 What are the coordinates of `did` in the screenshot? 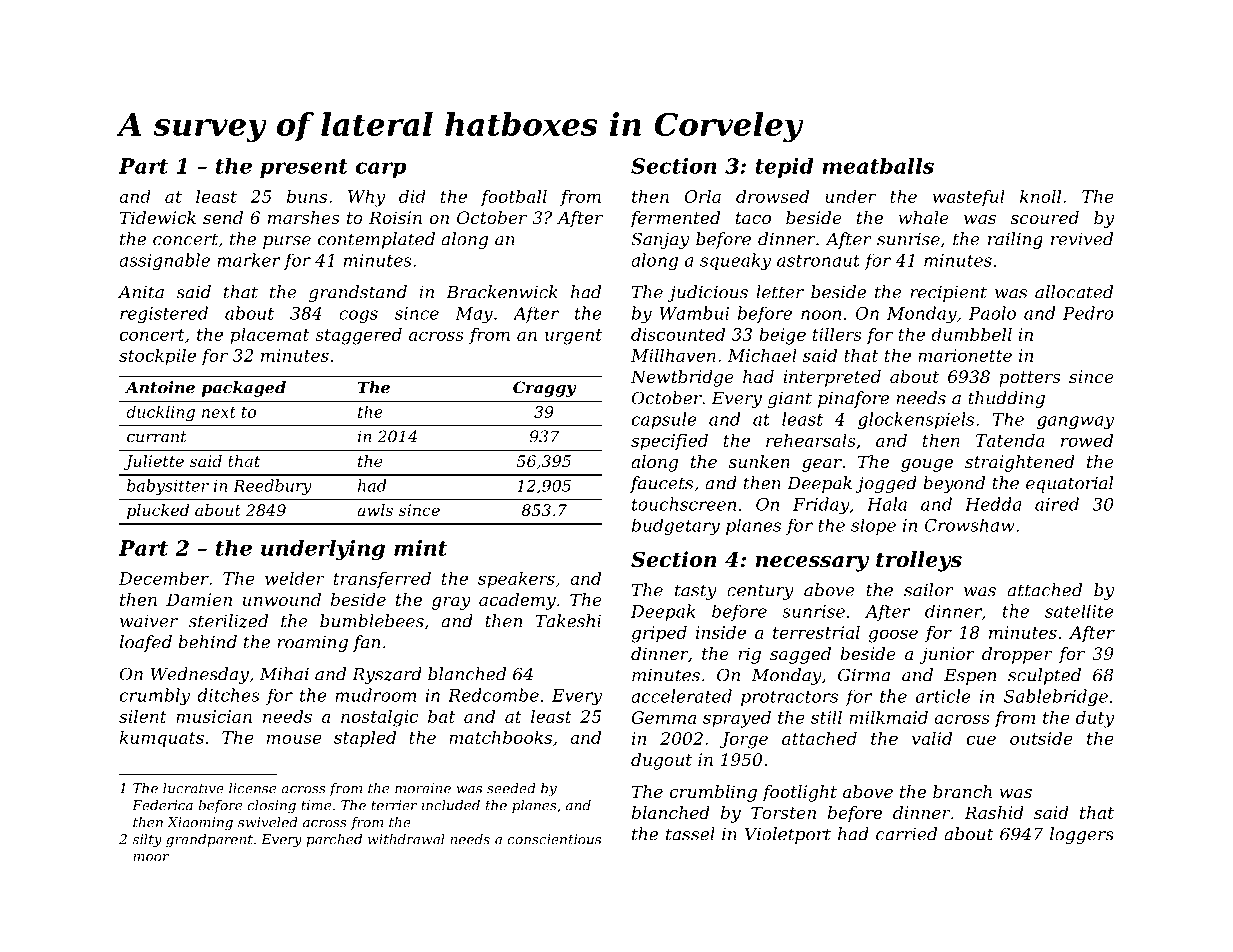 It's located at (412, 196).
